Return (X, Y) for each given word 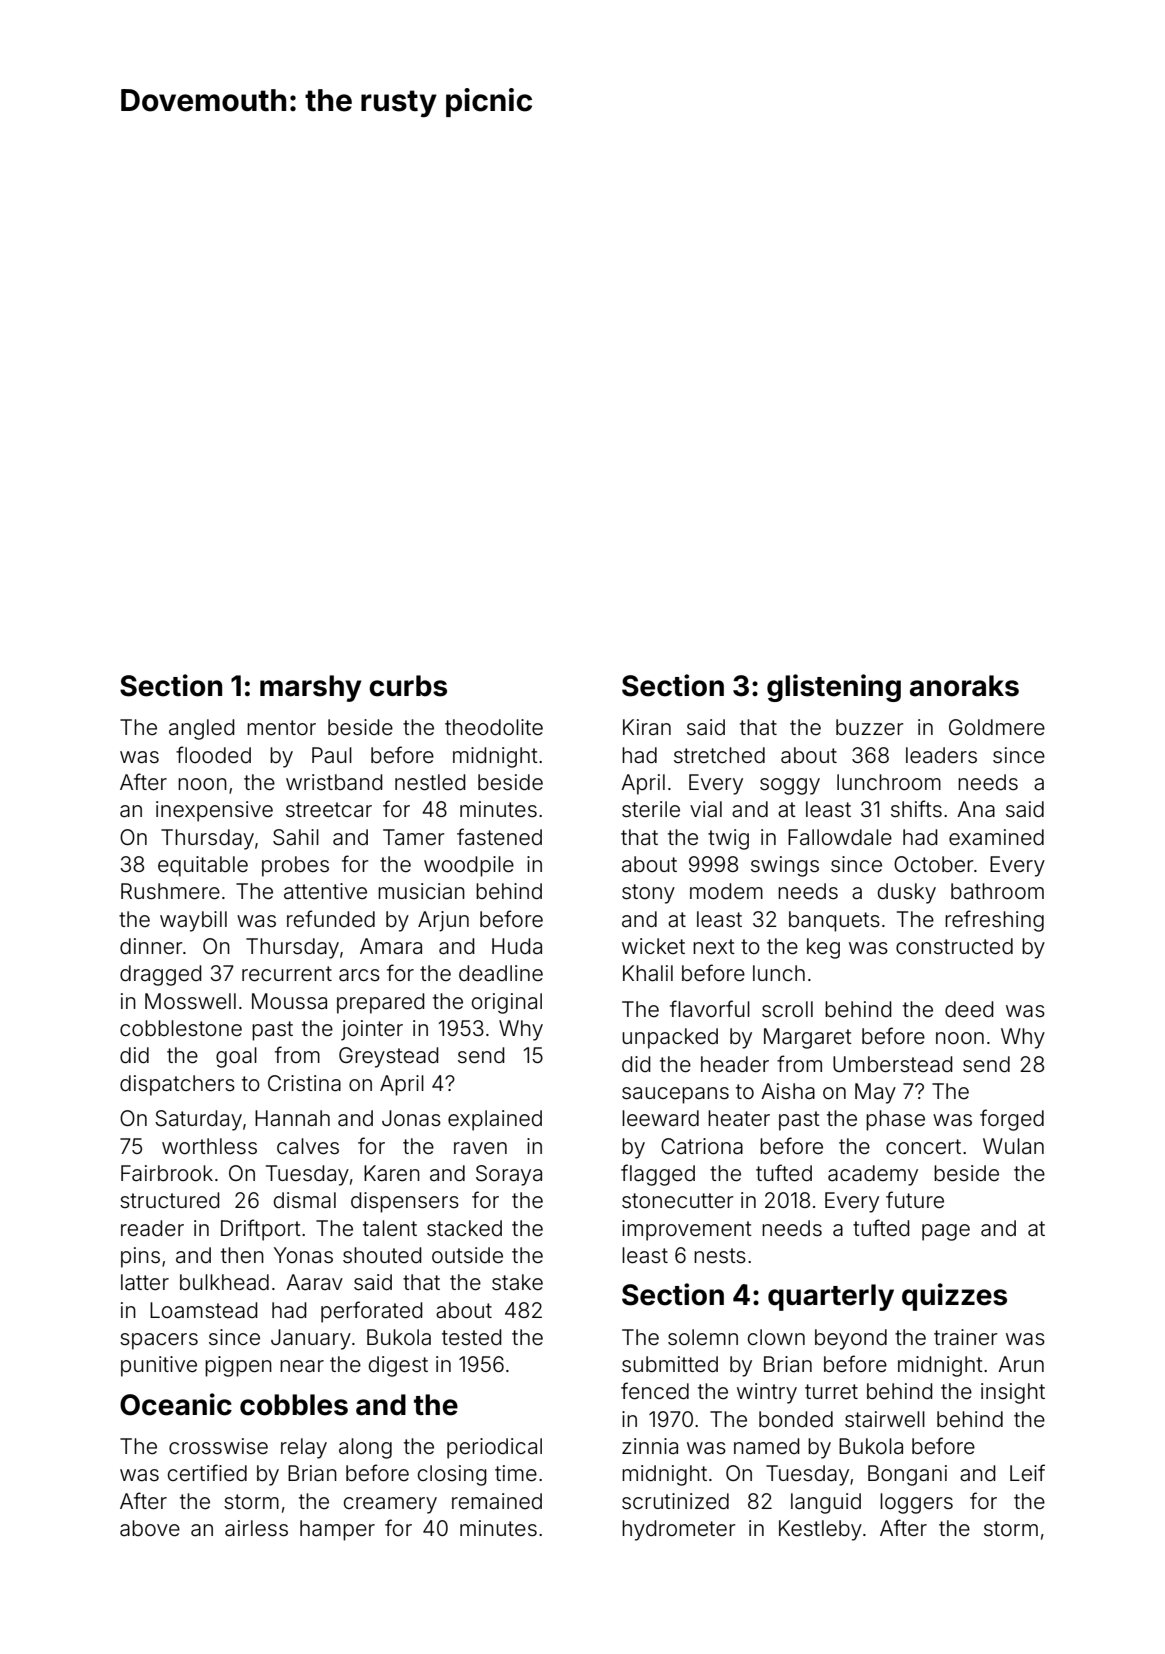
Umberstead (893, 1064)
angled (202, 729)
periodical (494, 1448)
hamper (337, 1530)
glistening (834, 688)
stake (517, 1282)
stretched (719, 755)
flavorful (710, 1009)
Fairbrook (167, 1173)
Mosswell (190, 1001)
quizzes (954, 1297)
